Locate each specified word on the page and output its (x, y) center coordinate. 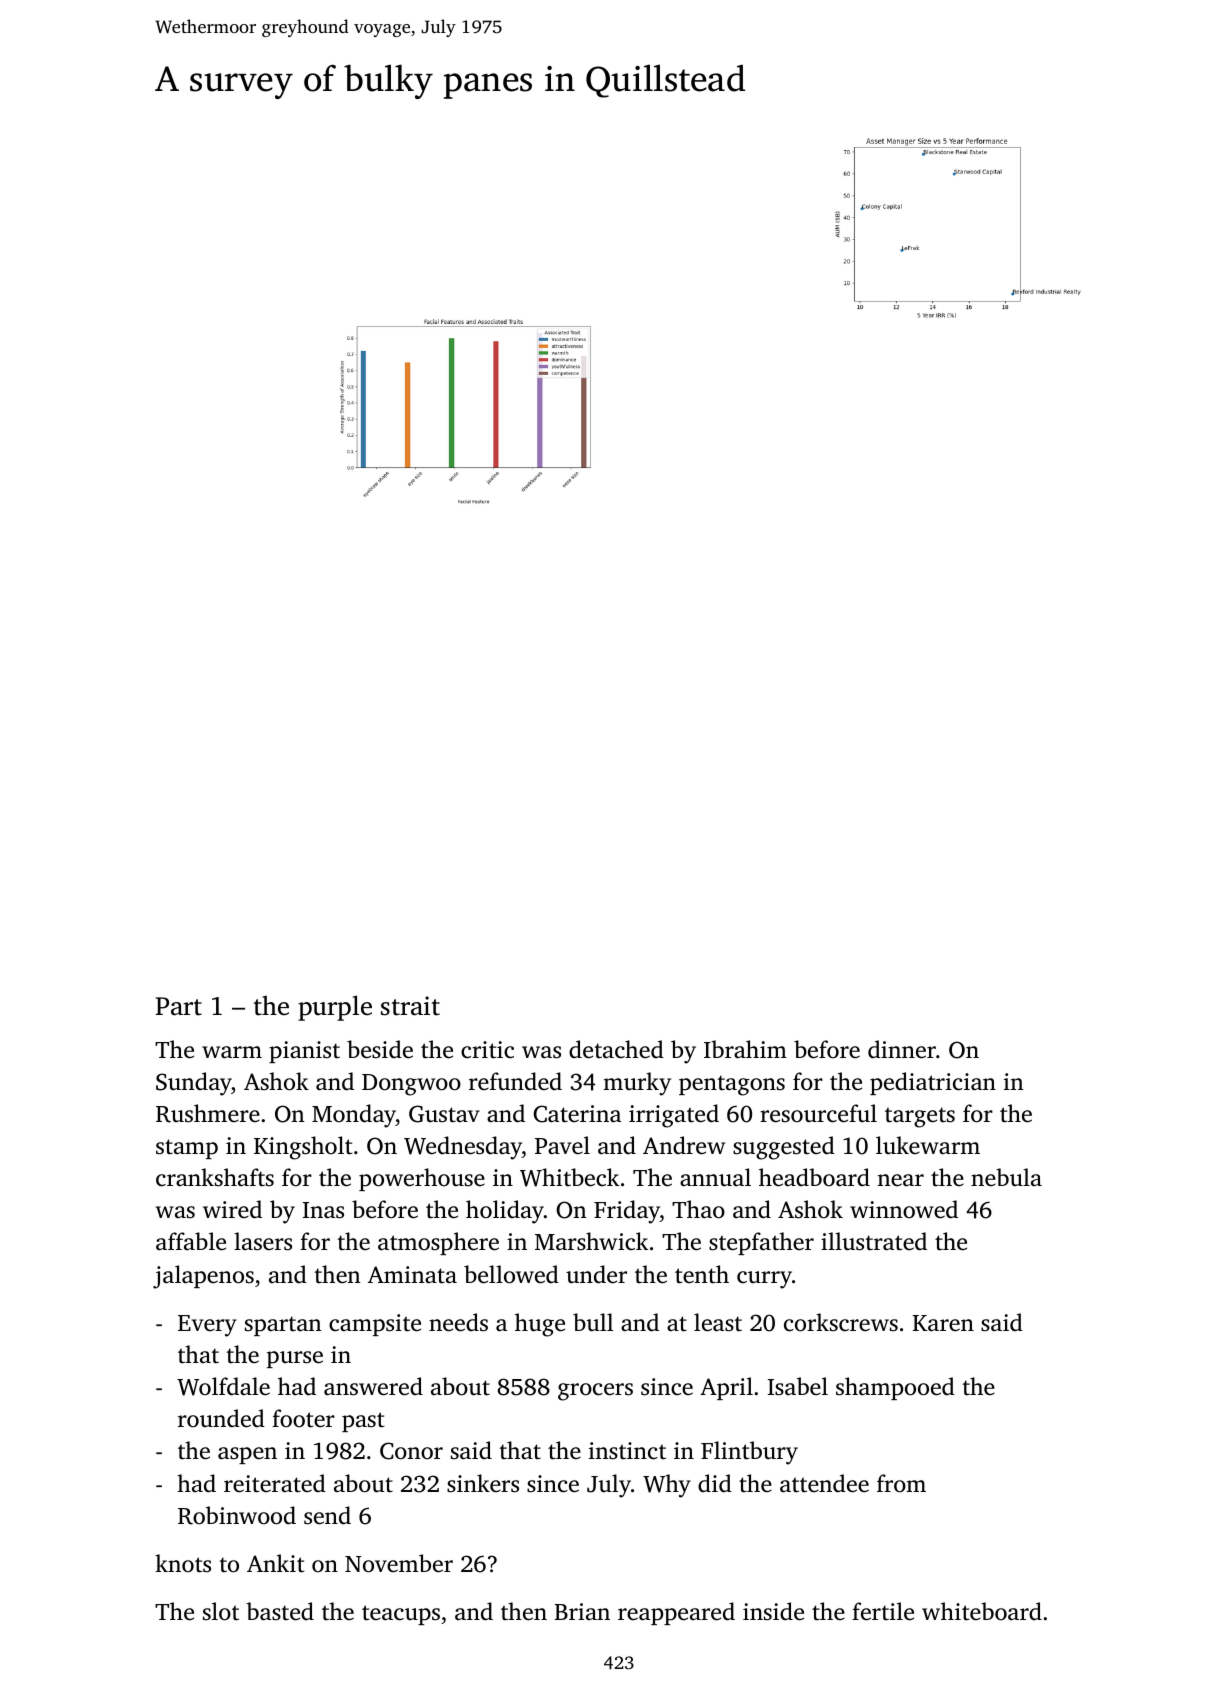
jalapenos (203, 1277)
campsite (375, 1325)
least (718, 1322)
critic (487, 1050)
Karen (943, 1323)
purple (335, 1008)
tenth (702, 1274)
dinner (902, 1049)
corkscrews (841, 1322)
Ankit (276, 1563)
